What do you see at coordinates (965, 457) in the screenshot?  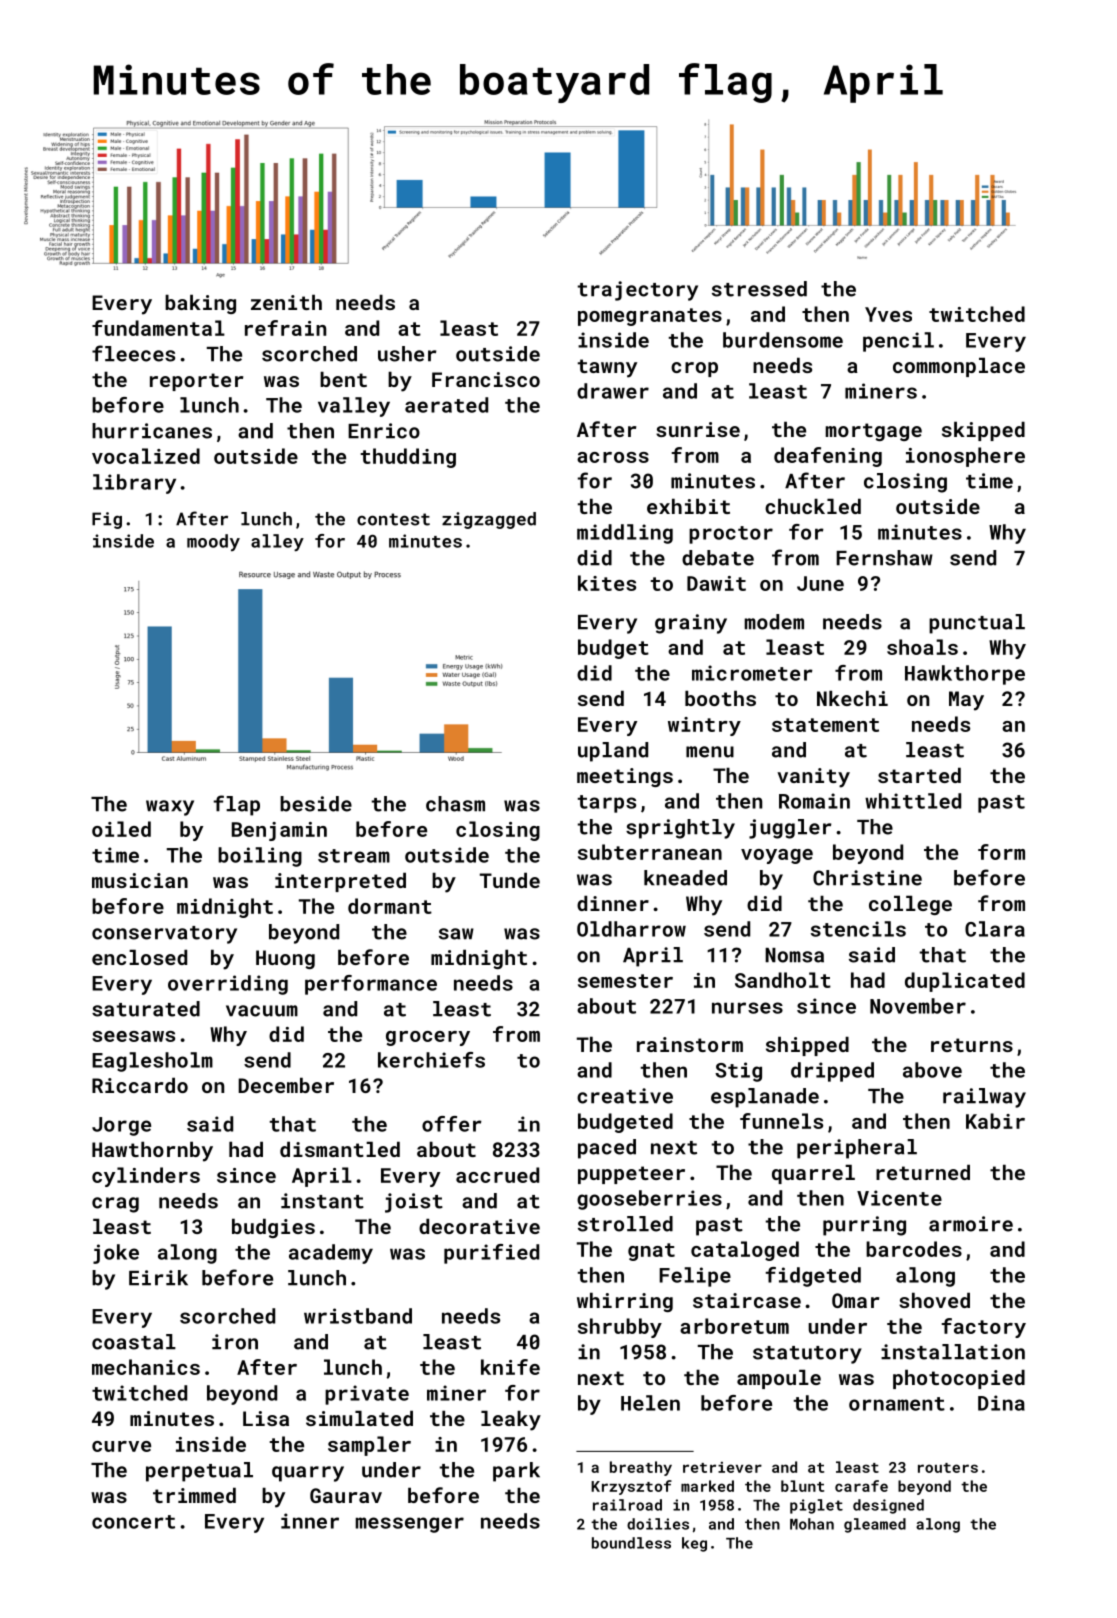 I see `ionosphere` at bounding box center [965, 457].
